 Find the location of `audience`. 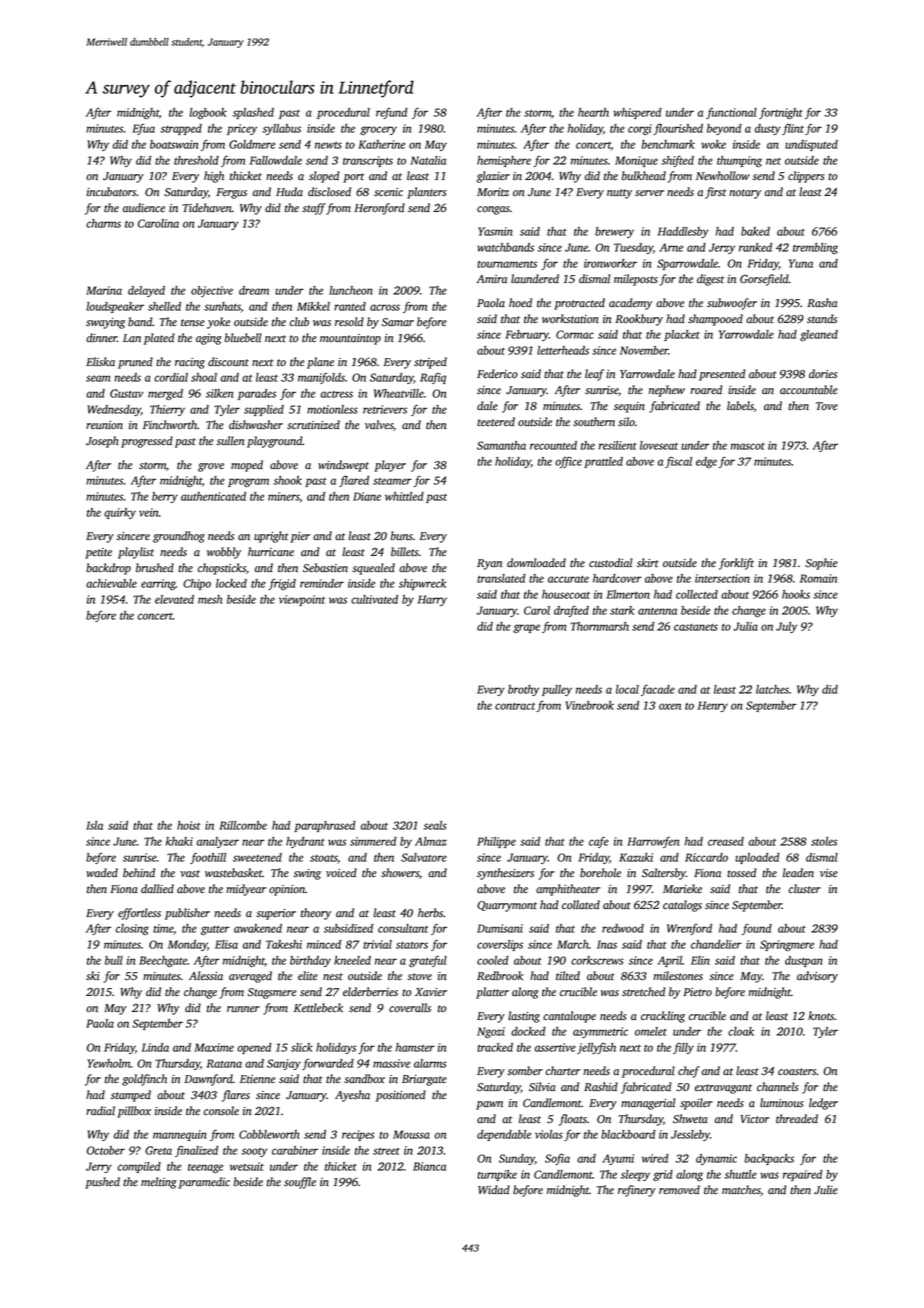

audience is located at coordinates (144, 208).
